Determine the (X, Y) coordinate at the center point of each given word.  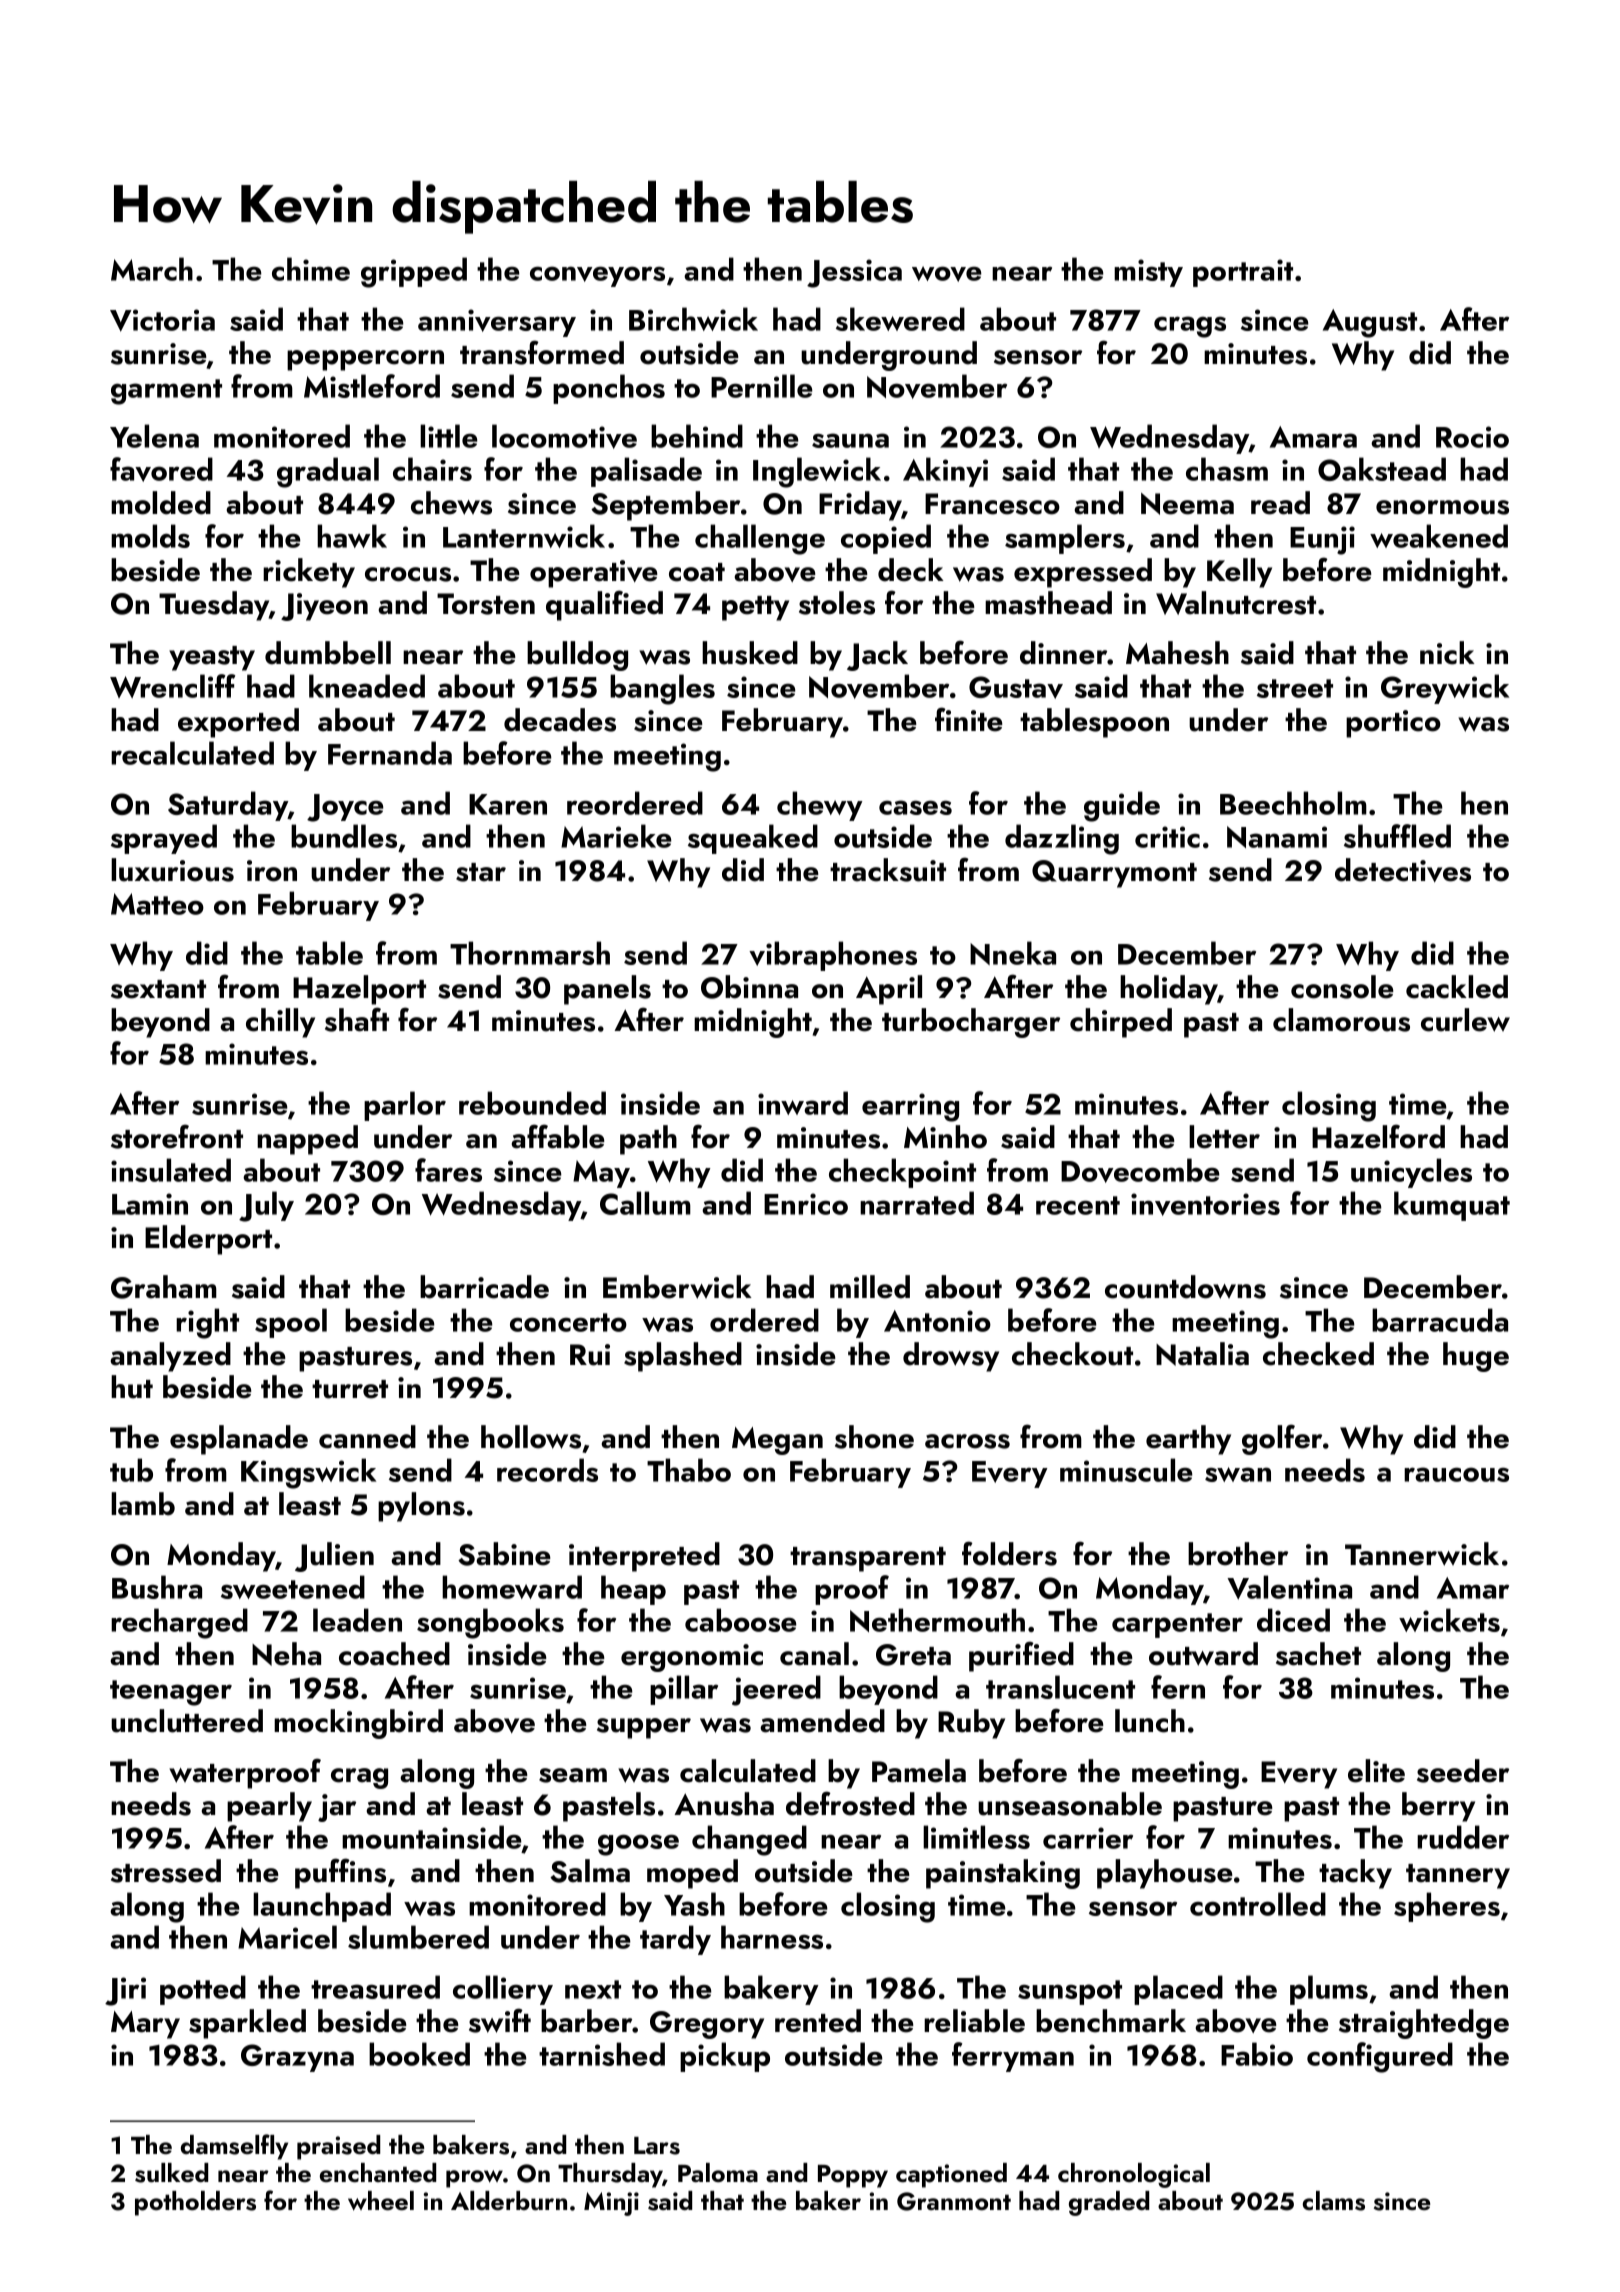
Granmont (954, 2201)
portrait (1243, 273)
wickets (1449, 1620)
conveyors (597, 276)
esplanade (239, 1440)
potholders (195, 2203)
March (152, 269)
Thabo (689, 1470)
